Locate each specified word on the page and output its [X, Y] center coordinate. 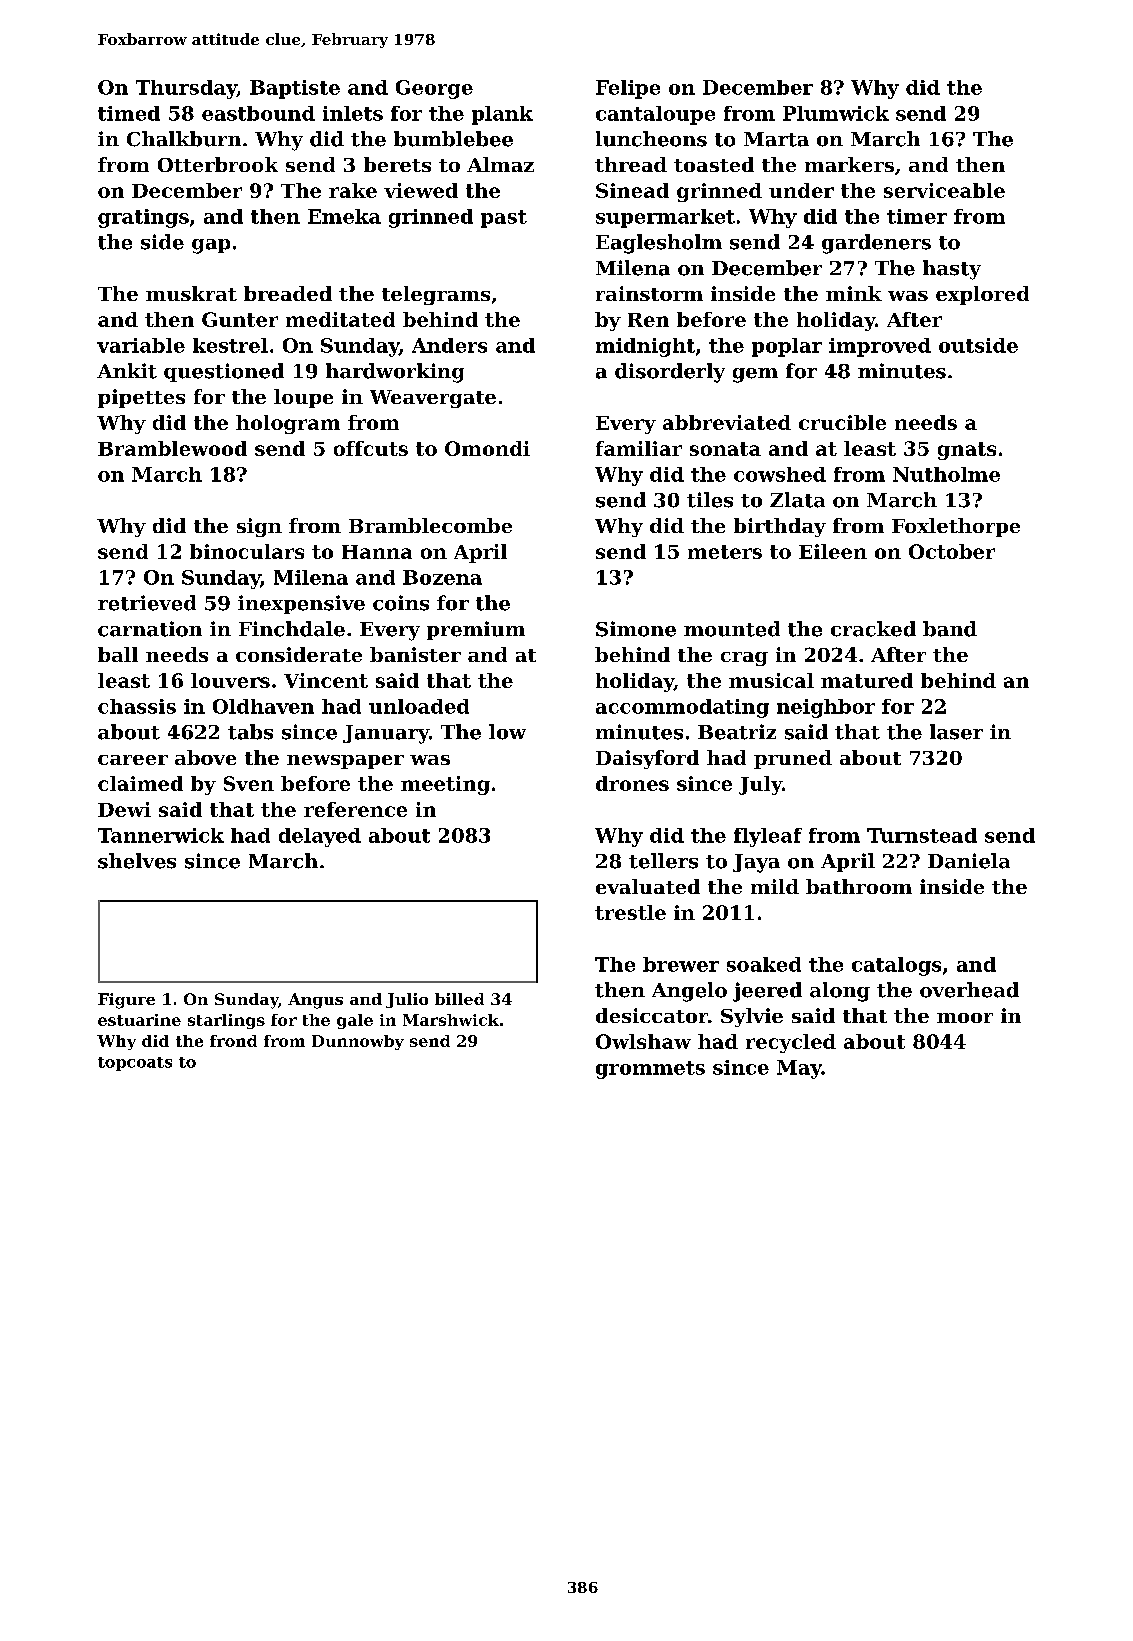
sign [259, 527]
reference [355, 809]
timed [129, 113]
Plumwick [836, 113]
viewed [421, 190]
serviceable [944, 190]
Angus [315, 1001]
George [434, 89]
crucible [842, 422]
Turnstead [922, 835]
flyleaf [768, 837]
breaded [288, 293]
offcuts [371, 448]
